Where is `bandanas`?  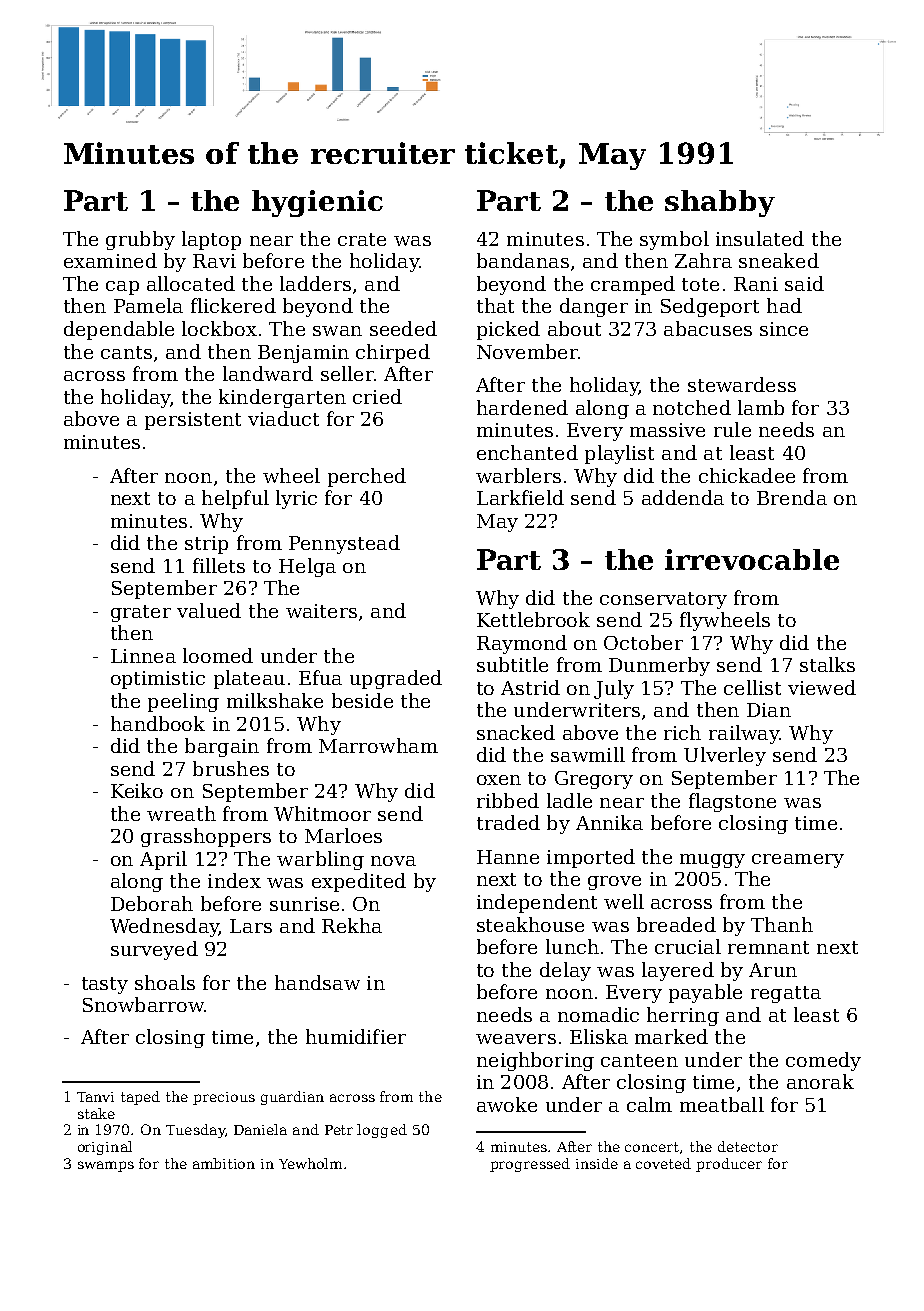 bandanas is located at coordinates (523, 260).
